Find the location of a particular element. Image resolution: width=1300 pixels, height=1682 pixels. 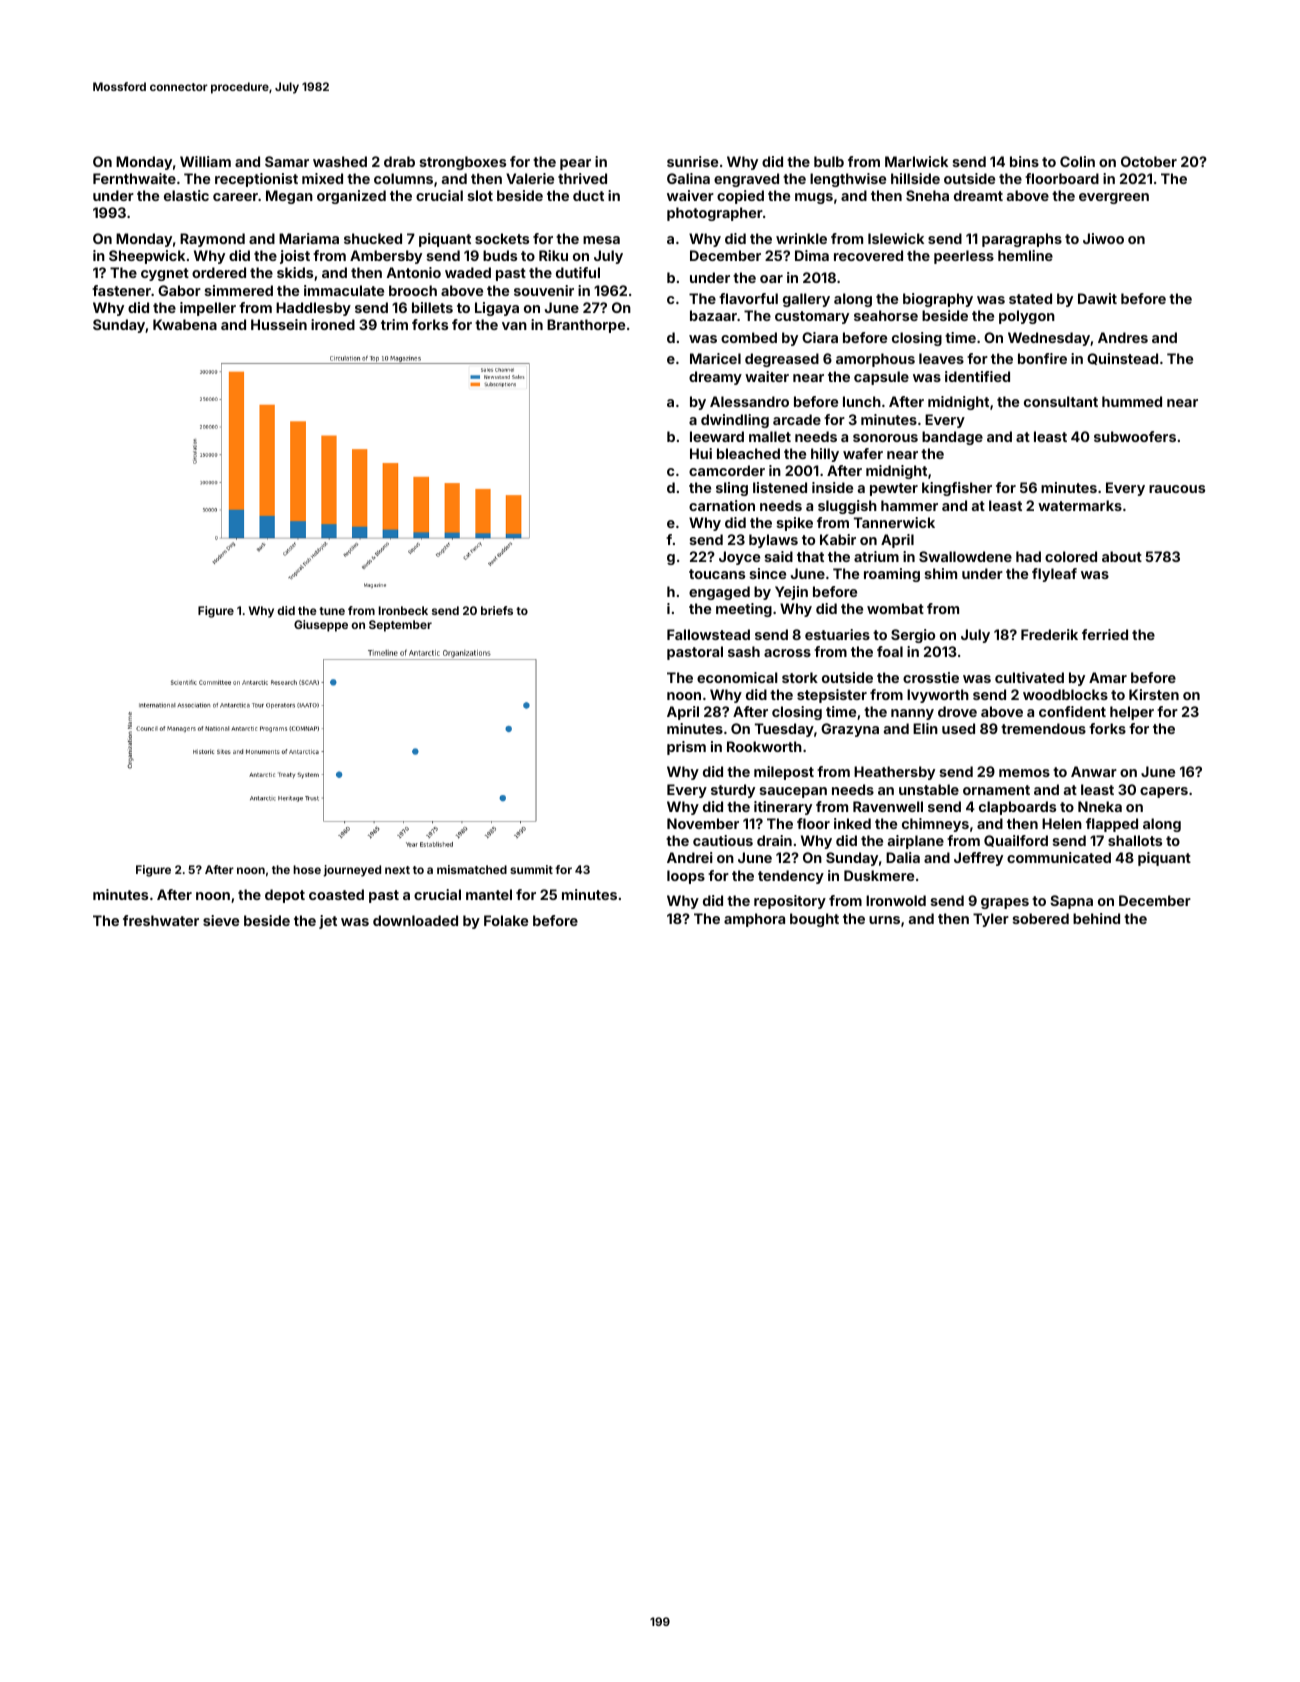

hose is located at coordinates (307, 869).
